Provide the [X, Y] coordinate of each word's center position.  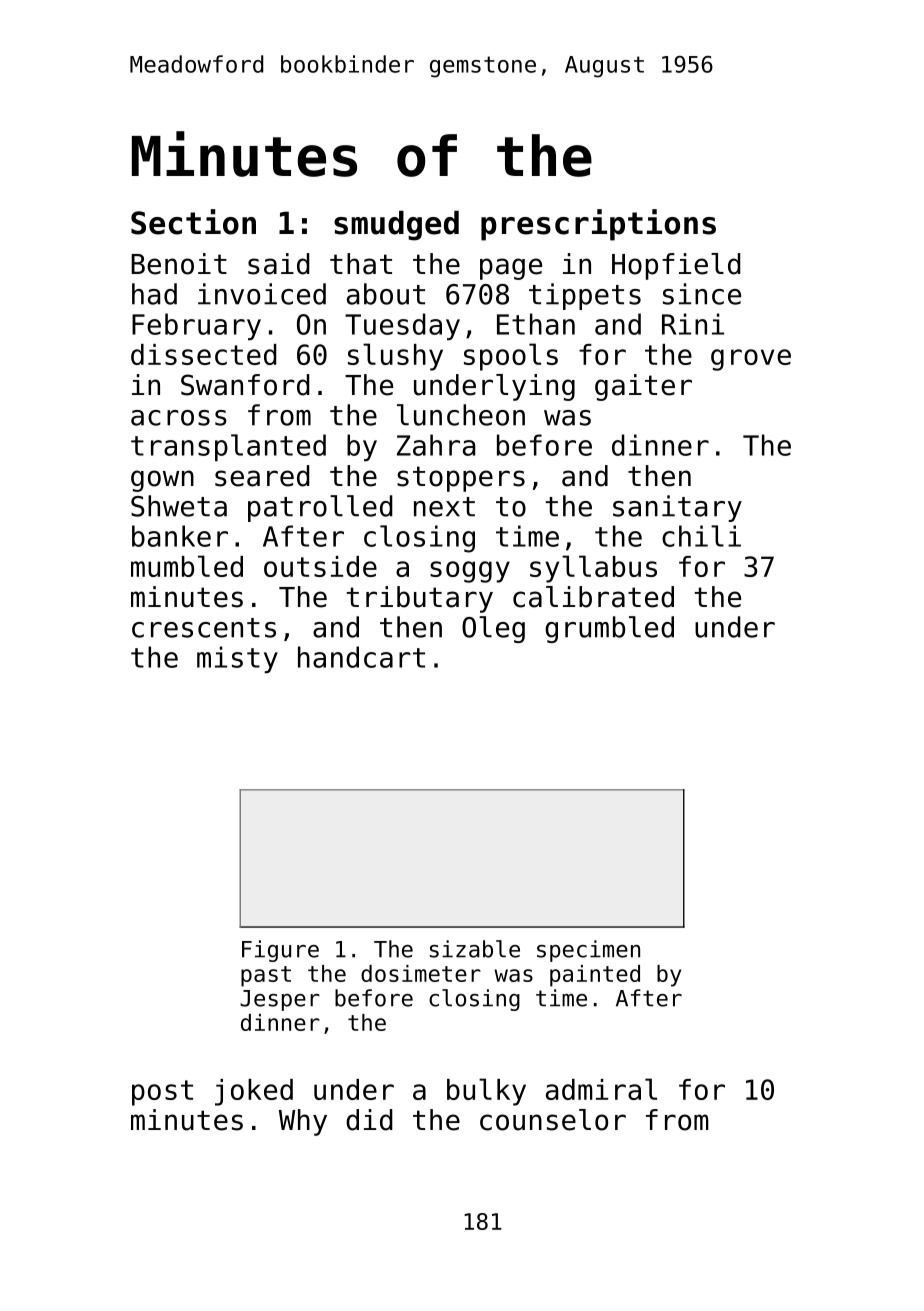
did [369, 1120]
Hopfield [676, 266]
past [266, 976]
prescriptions [598, 225]
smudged [396, 226]
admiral [601, 1089]
